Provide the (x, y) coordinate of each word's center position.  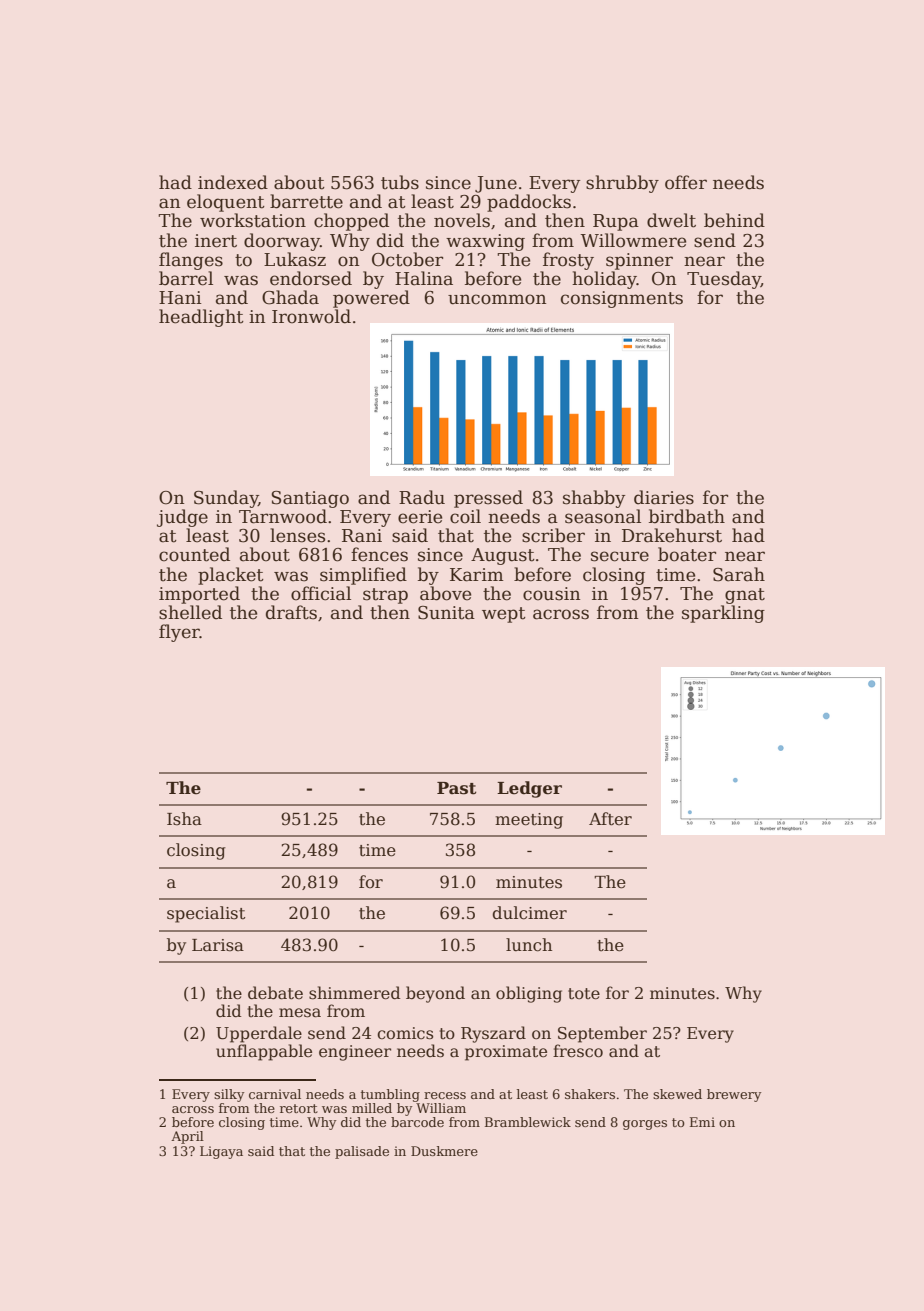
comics (405, 1033)
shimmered (354, 993)
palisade (362, 1152)
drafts (291, 612)
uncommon (497, 299)
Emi (702, 1122)
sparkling (723, 614)
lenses (297, 535)
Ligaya (221, 1152)
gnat (745, 596)
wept (504, 615)
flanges (191, 261)
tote (584, 994)
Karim (477, 575)
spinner (639, 261)
